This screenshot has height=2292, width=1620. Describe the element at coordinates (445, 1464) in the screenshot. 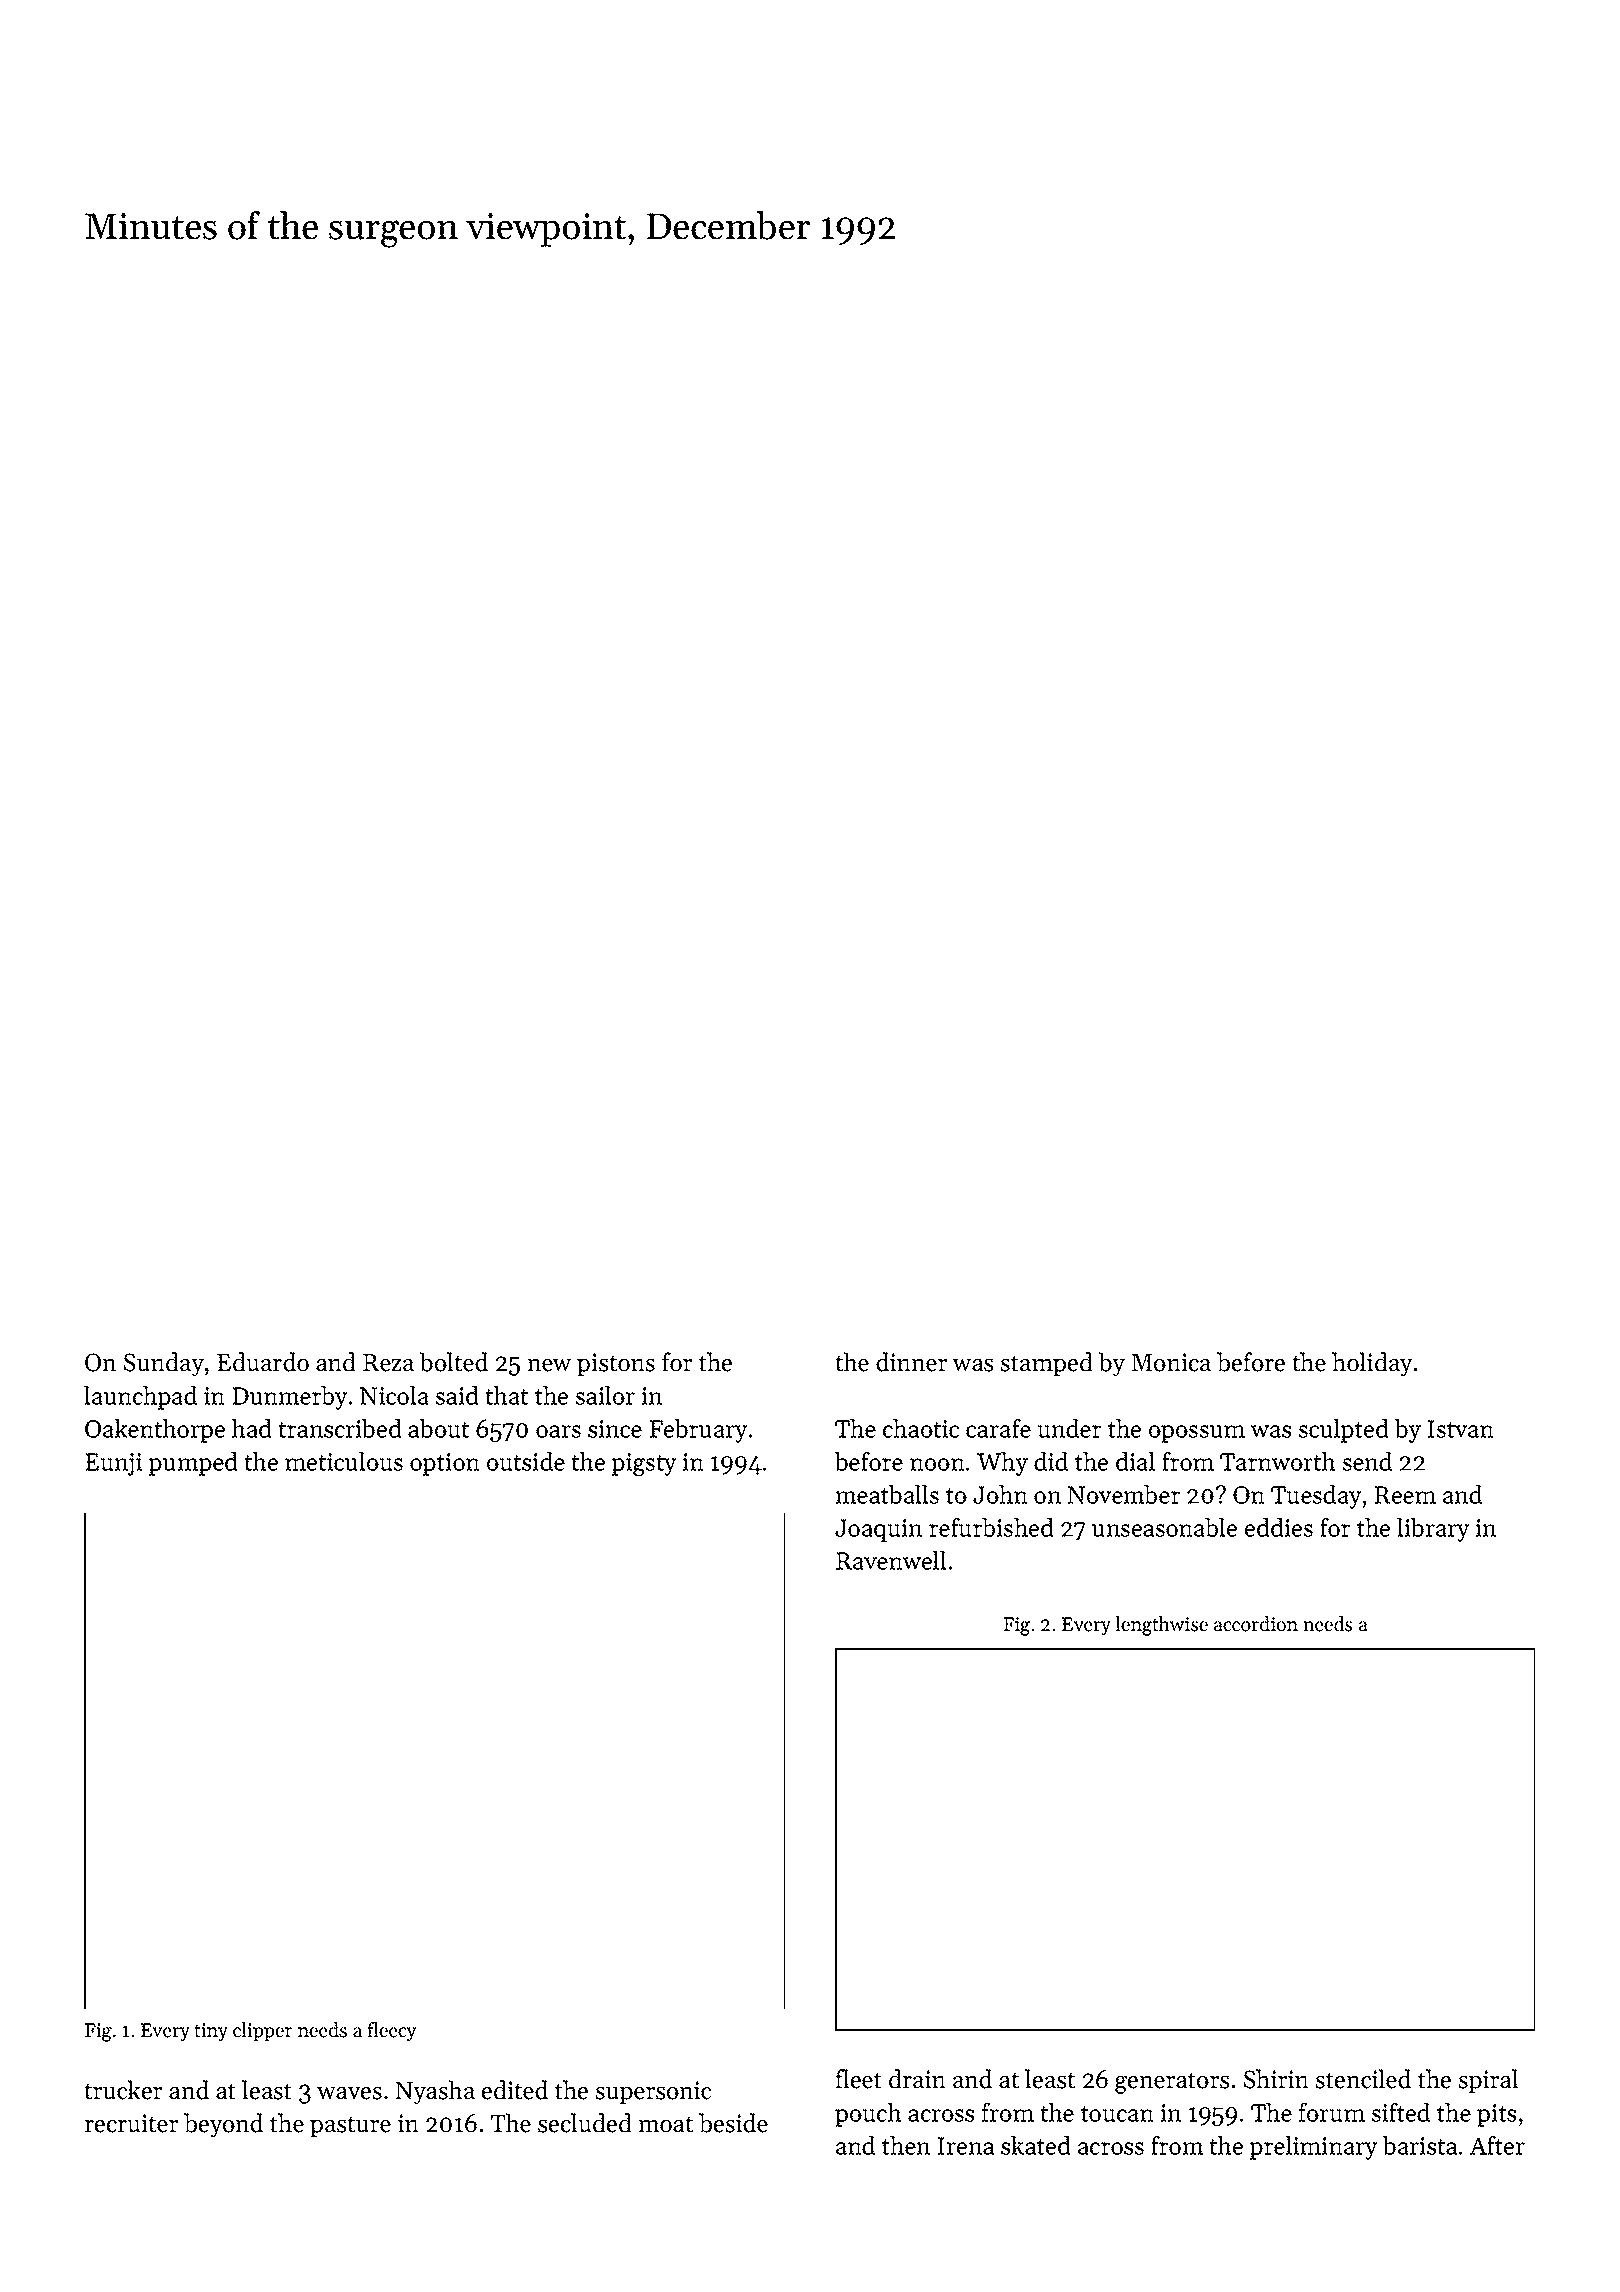

I see `option` at that location.
